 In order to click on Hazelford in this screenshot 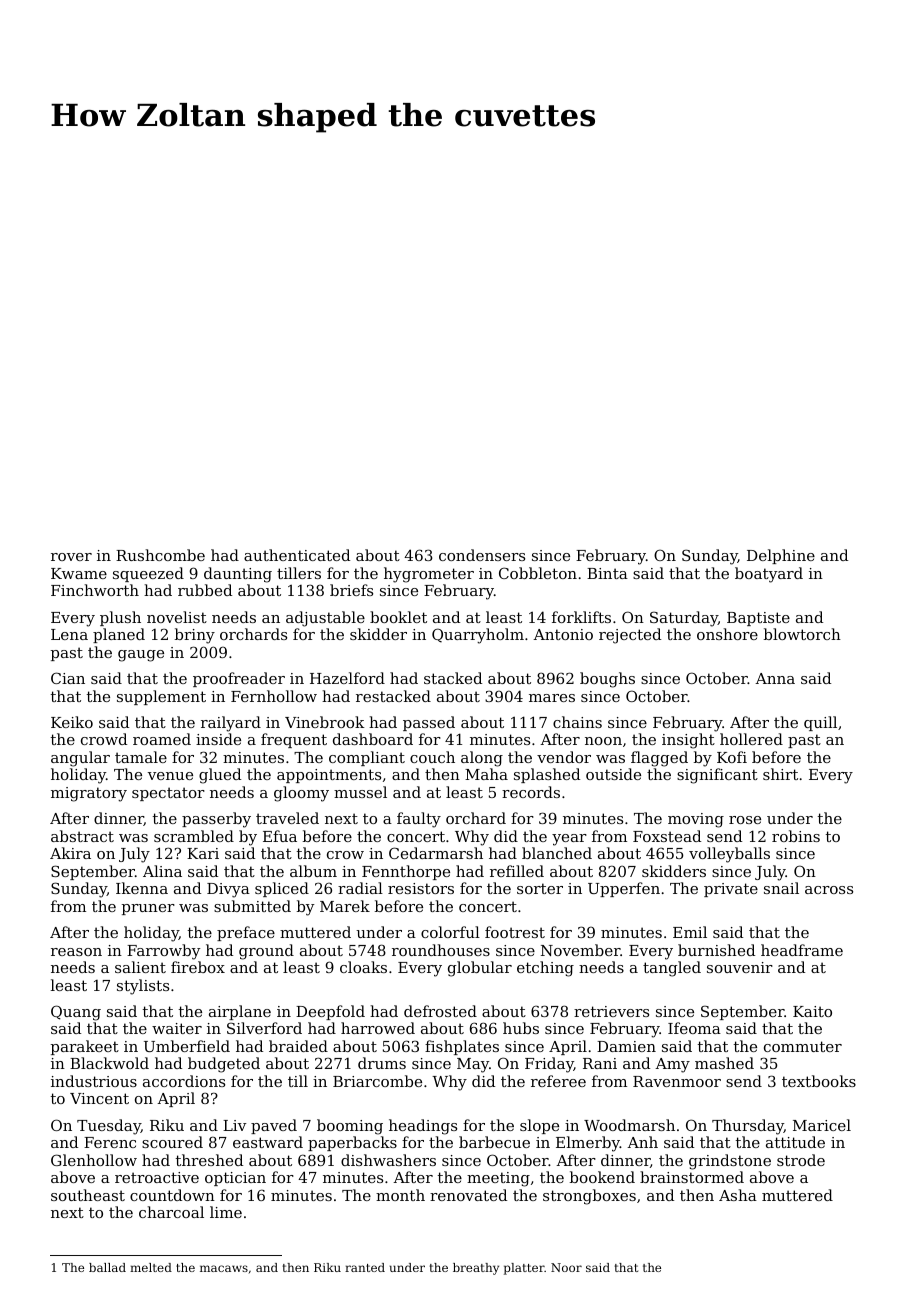, I will do `click(347, 678)`.
